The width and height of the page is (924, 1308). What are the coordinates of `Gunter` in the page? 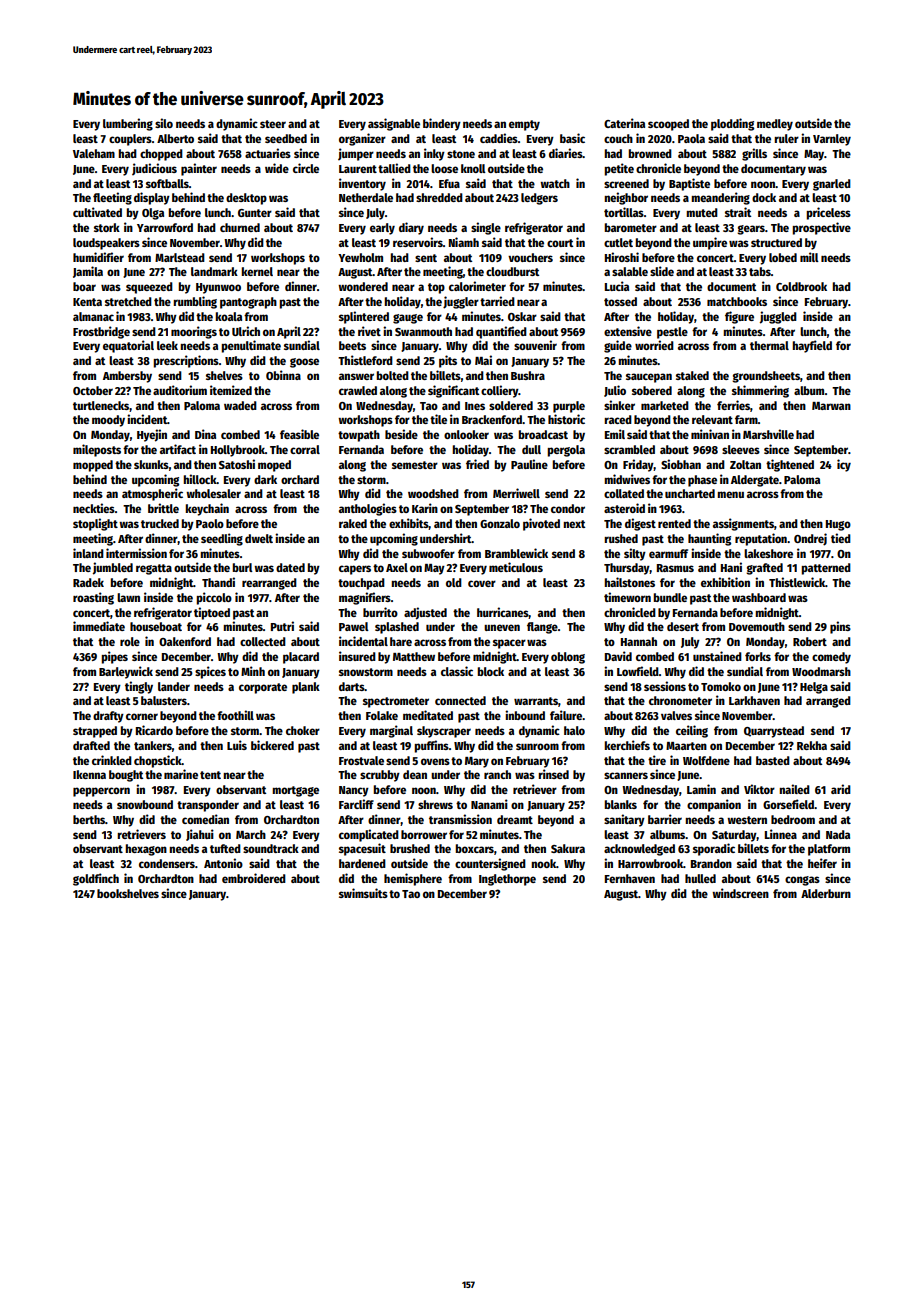 It's located at (255, 213).
